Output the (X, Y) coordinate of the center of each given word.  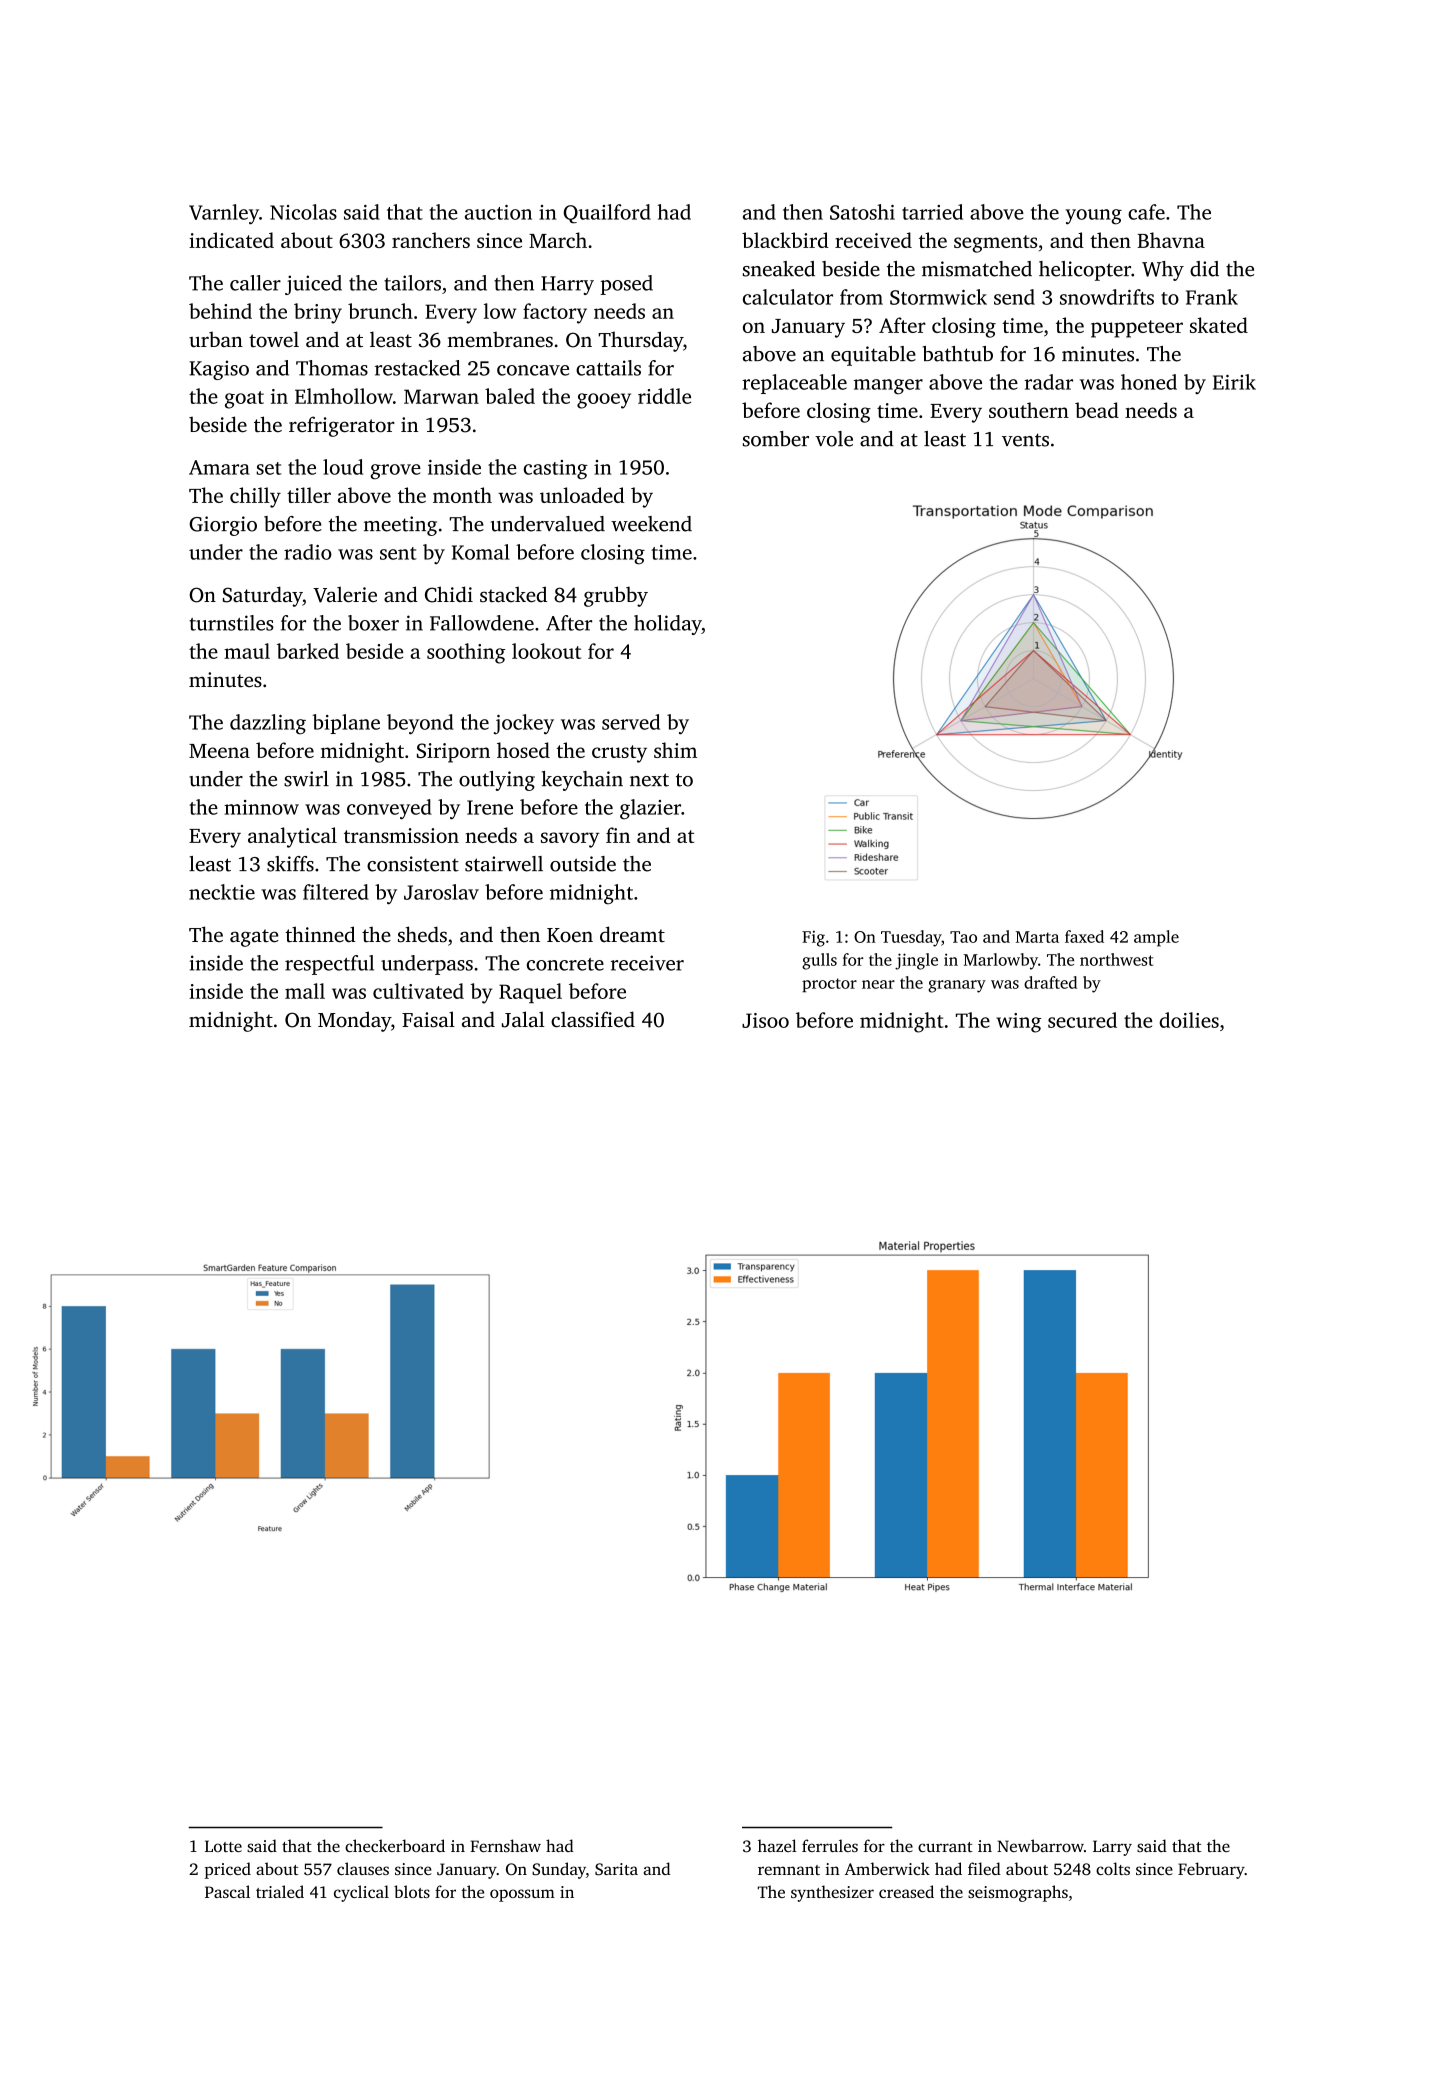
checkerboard (395, 1845)
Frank (1212, 297)
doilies (1189, 1020)
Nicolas (303, 212)
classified (593, 1019)
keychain (582, 781)
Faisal (428, 1019)
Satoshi (862, 212)
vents (1025, 440)
